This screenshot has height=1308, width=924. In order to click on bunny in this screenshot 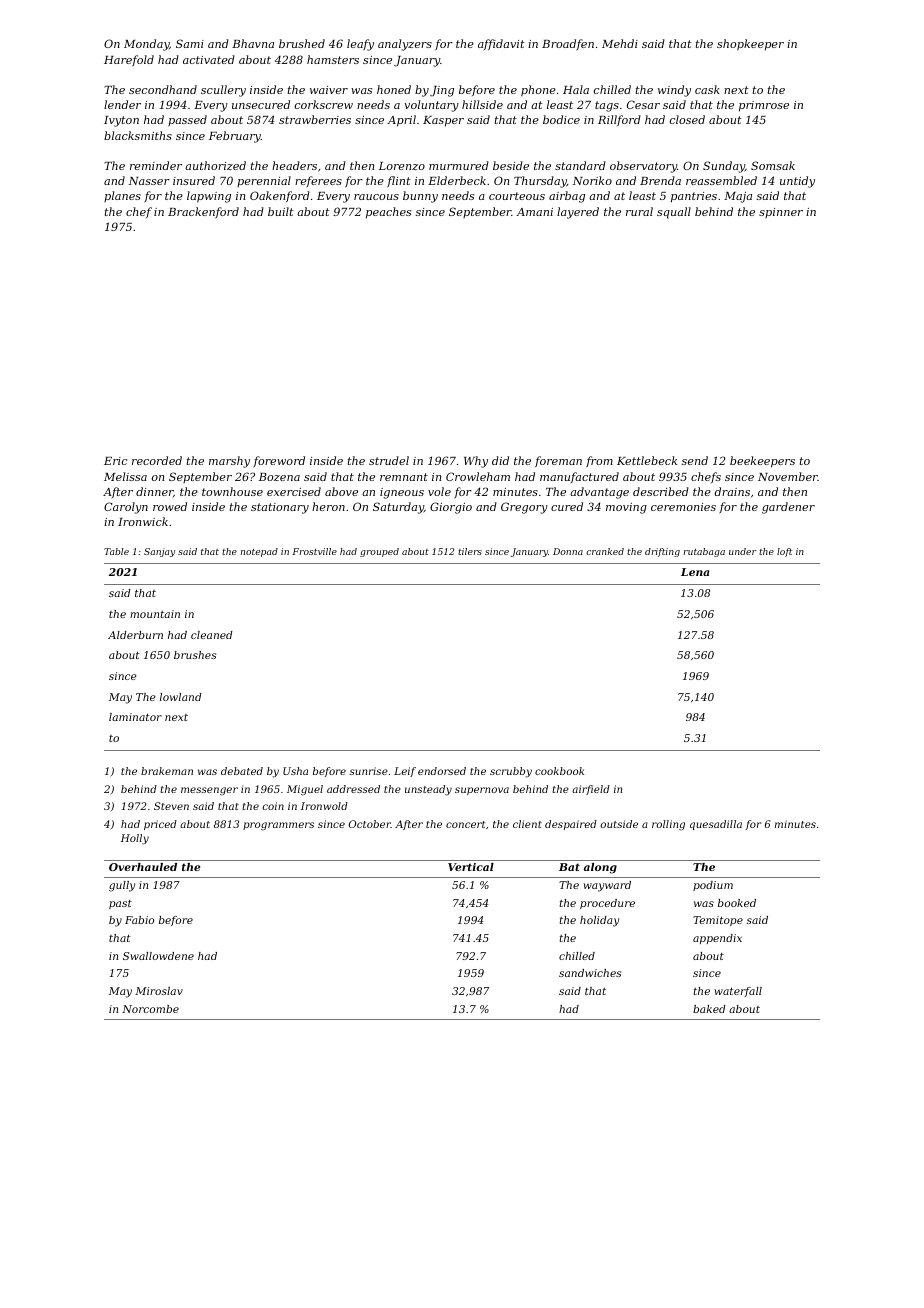, I will do `click(420, 197)`.
